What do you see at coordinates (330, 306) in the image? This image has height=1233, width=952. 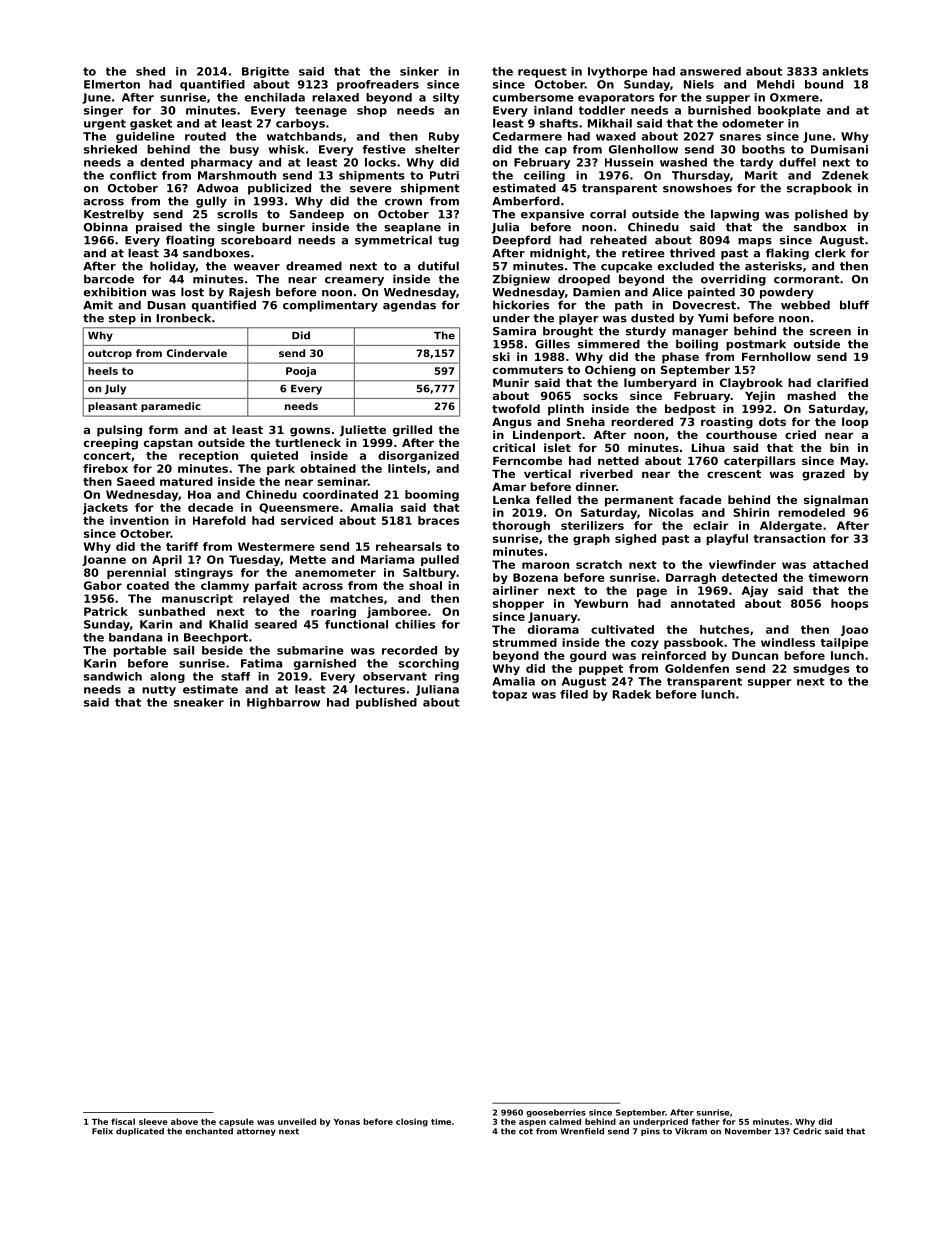 I see `complimentary` at bounding box center [330, 306].
